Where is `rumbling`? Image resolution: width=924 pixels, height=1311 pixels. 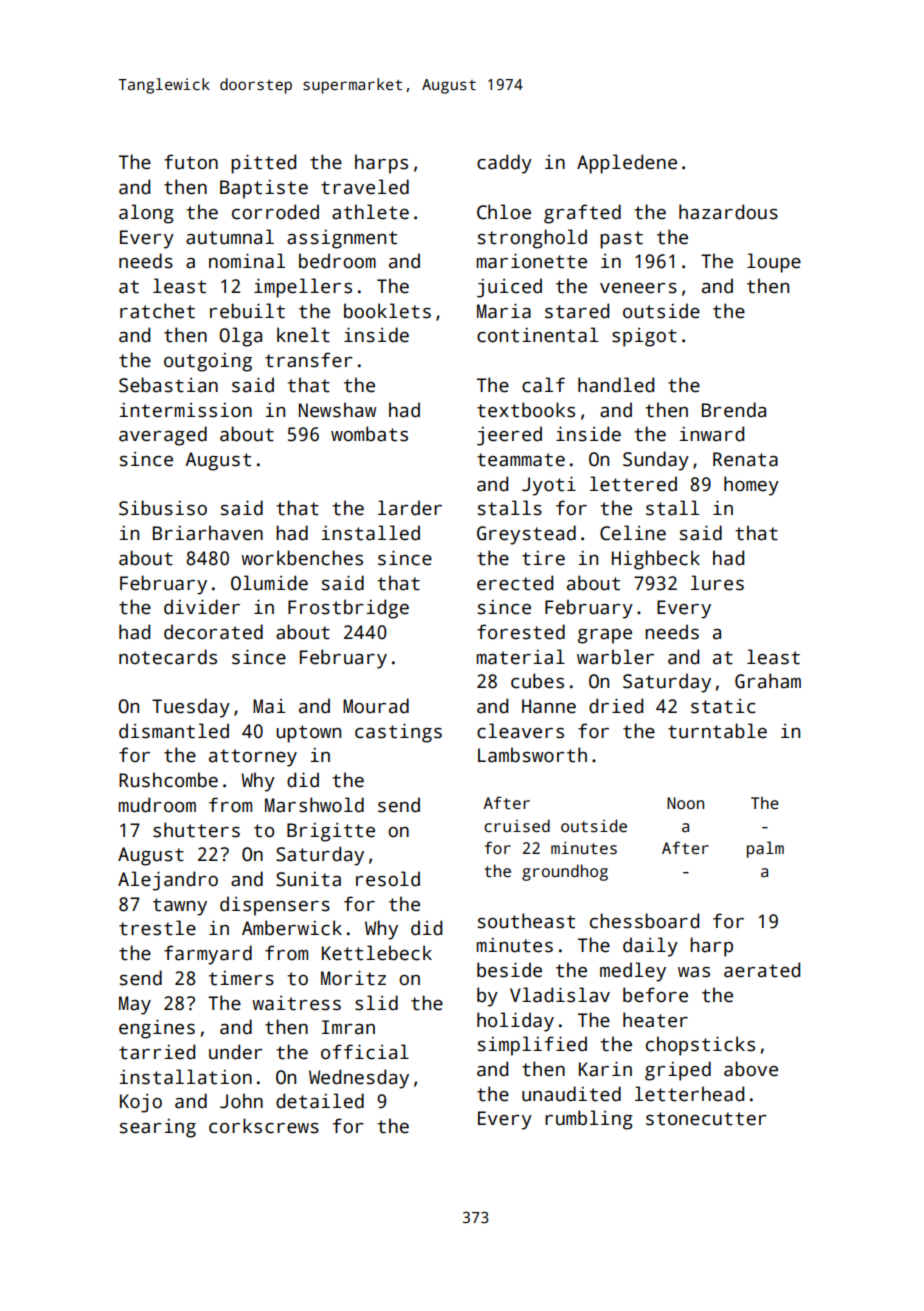 rumbling is located at coordinates (589, 1120).
